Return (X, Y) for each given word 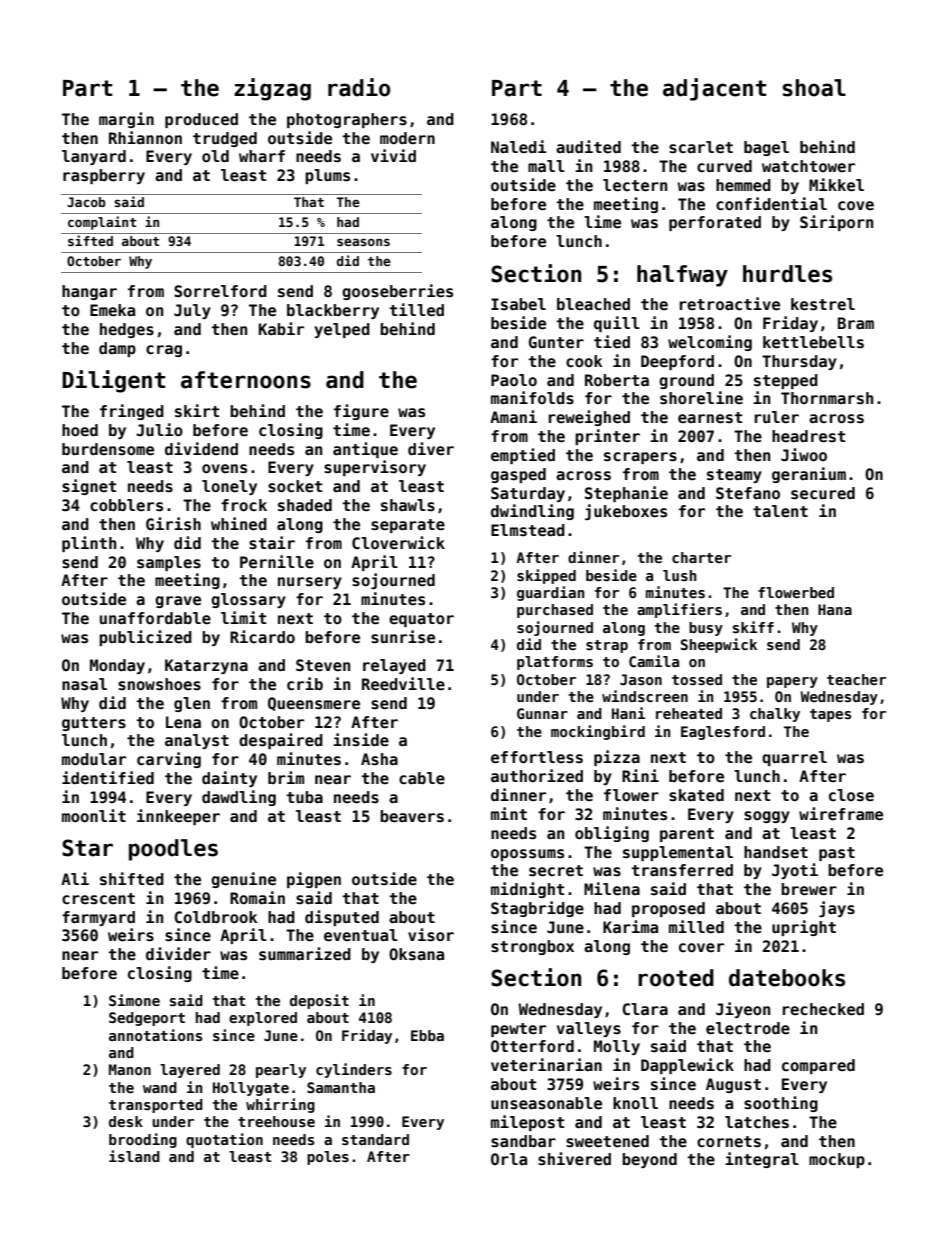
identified (108, 778)
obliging (612, 834)
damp (117, 349)
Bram (856, 323)
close (851, 795)
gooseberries (397, 292)
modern (407, 138)
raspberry (104, 176)
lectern (635, 185)
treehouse (276, 1121)
